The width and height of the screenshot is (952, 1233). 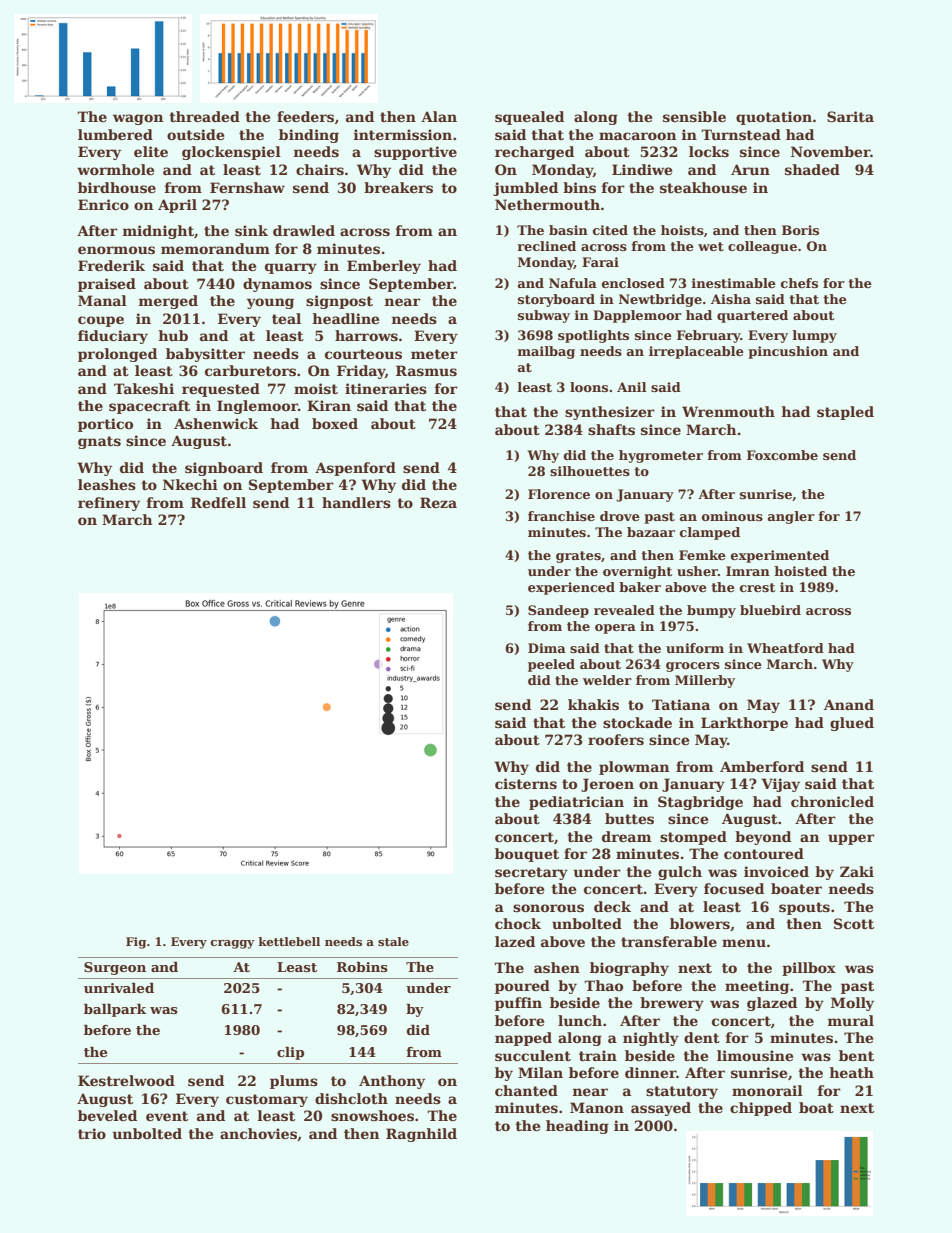 I want to click on craggy, so click(x=233, y=944).
